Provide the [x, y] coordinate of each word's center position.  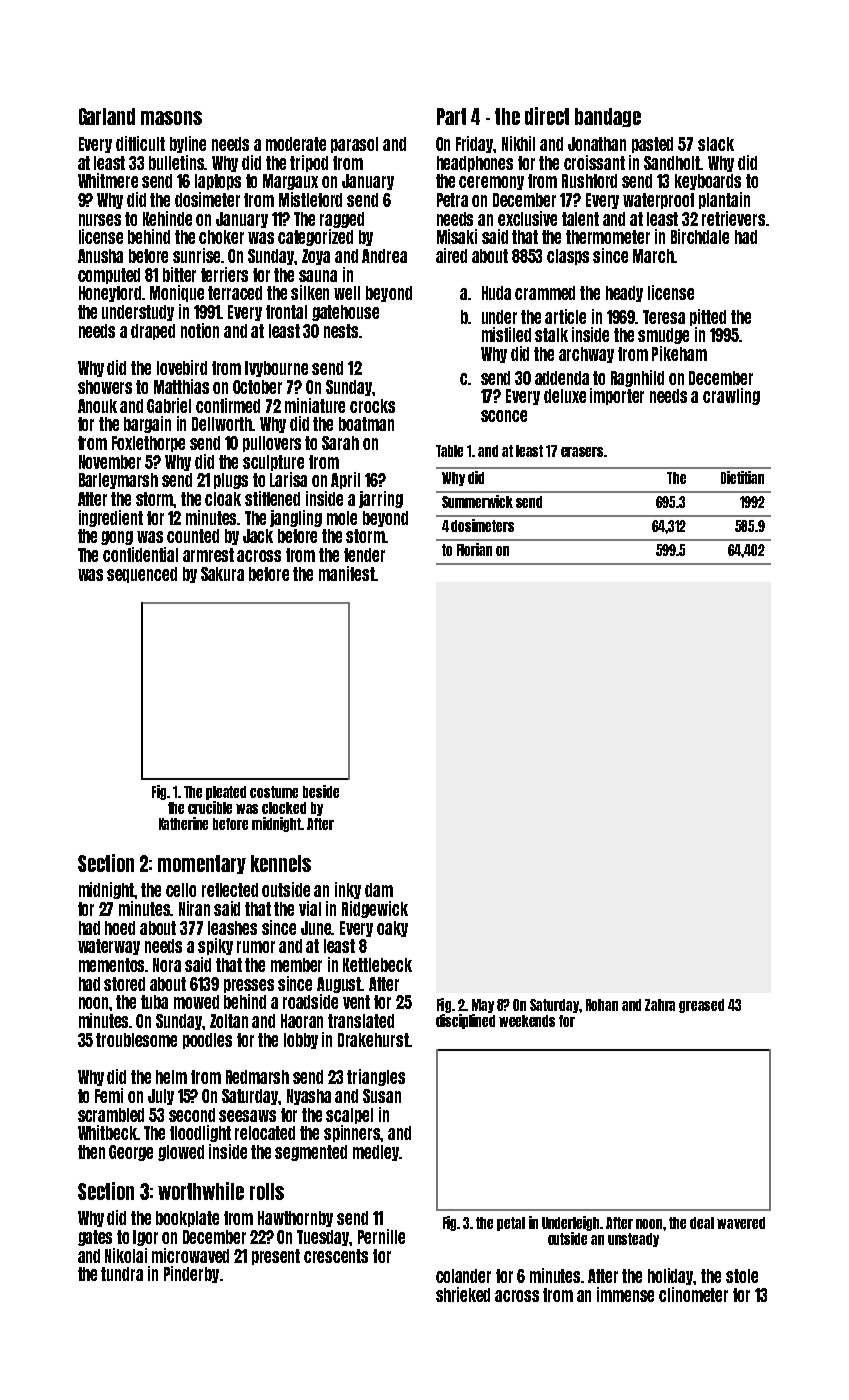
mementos [112, 965]
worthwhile [201, 1191]
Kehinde [167, 218]
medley [376, 1153]
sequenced [142, 575]
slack [716, 144]
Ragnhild [637, 378]
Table [449, 451]
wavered [741, 1223]
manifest [347, 573]
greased [701, 1006]
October [257, 387]
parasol [354, 145]
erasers [582, 452]
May [483, 1006]
